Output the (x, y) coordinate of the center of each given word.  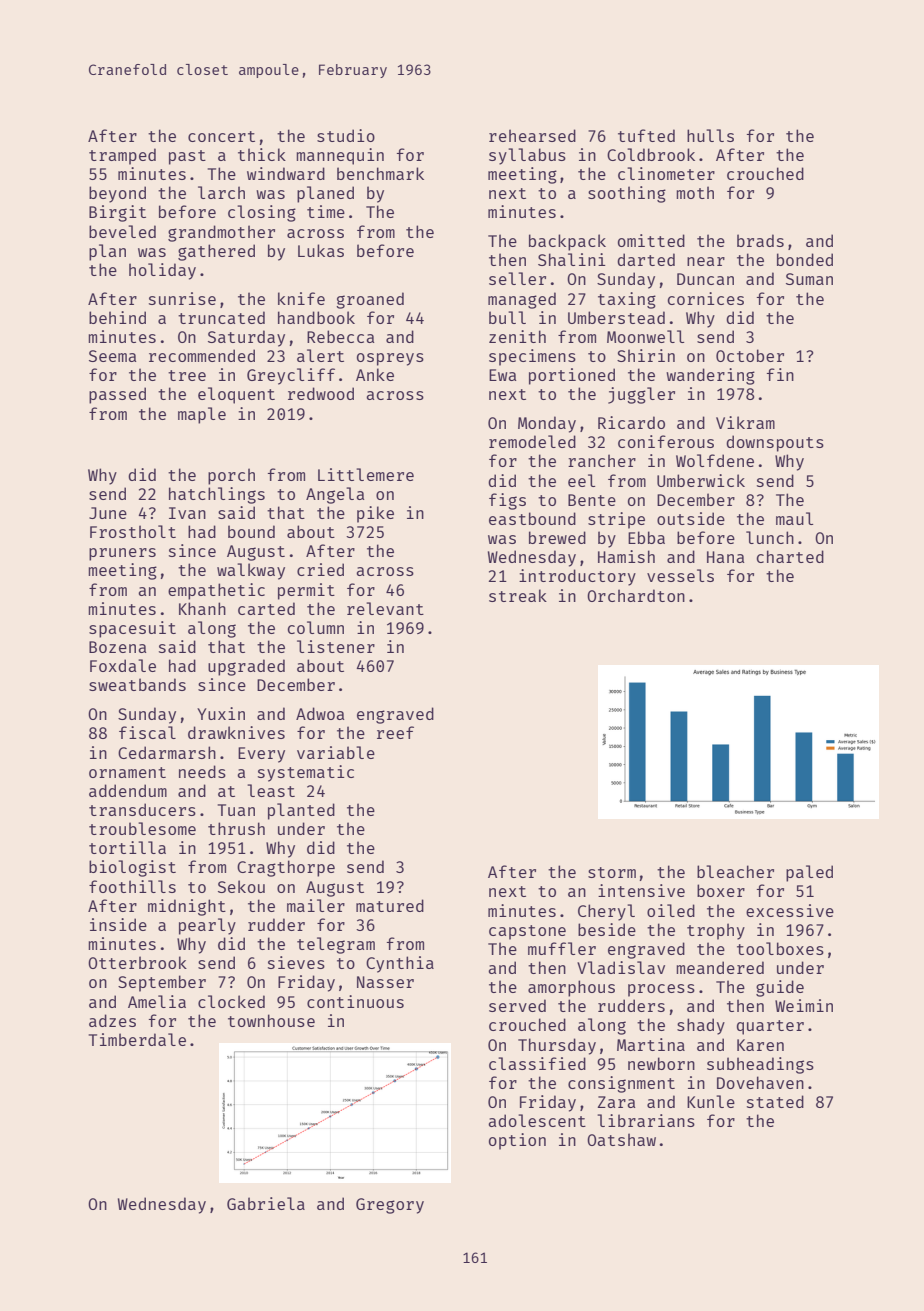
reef (395, 732)
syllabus (527, 156)
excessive (790, 910)
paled (809, 873)
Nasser (385, 982)
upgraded (246, 667)
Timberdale (137, 1039)
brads (760, 240)
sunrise (182, 298)
